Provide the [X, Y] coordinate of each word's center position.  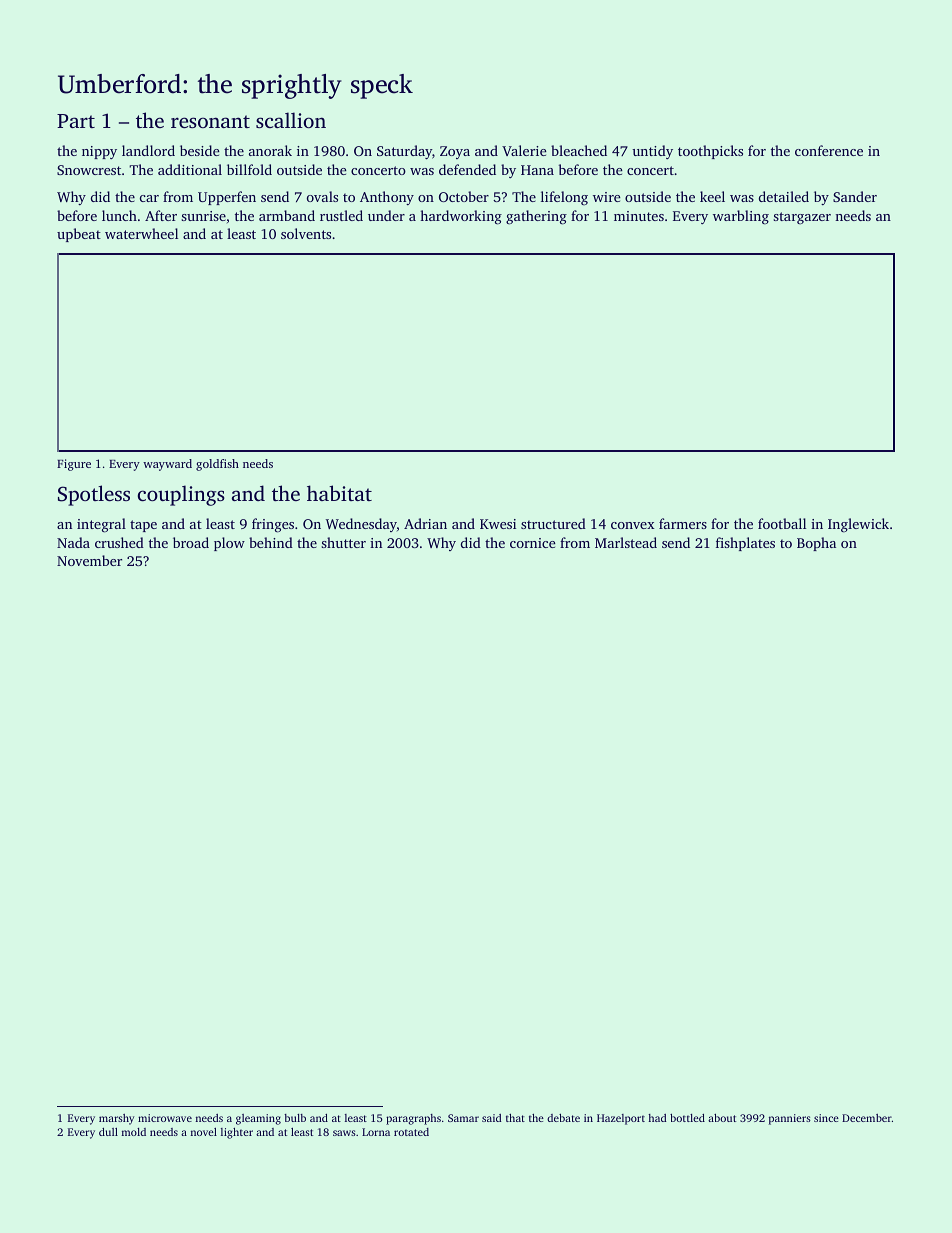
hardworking [461, 217]
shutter [343, 542]
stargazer [802, 218]
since [826, 1118]
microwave [165, 1118]
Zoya [455, 152]
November [89, 560]
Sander [855, 196]
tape [143, 526]
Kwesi [498, 524]
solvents [306, 233]
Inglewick [858, 525]
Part [76, 121]
